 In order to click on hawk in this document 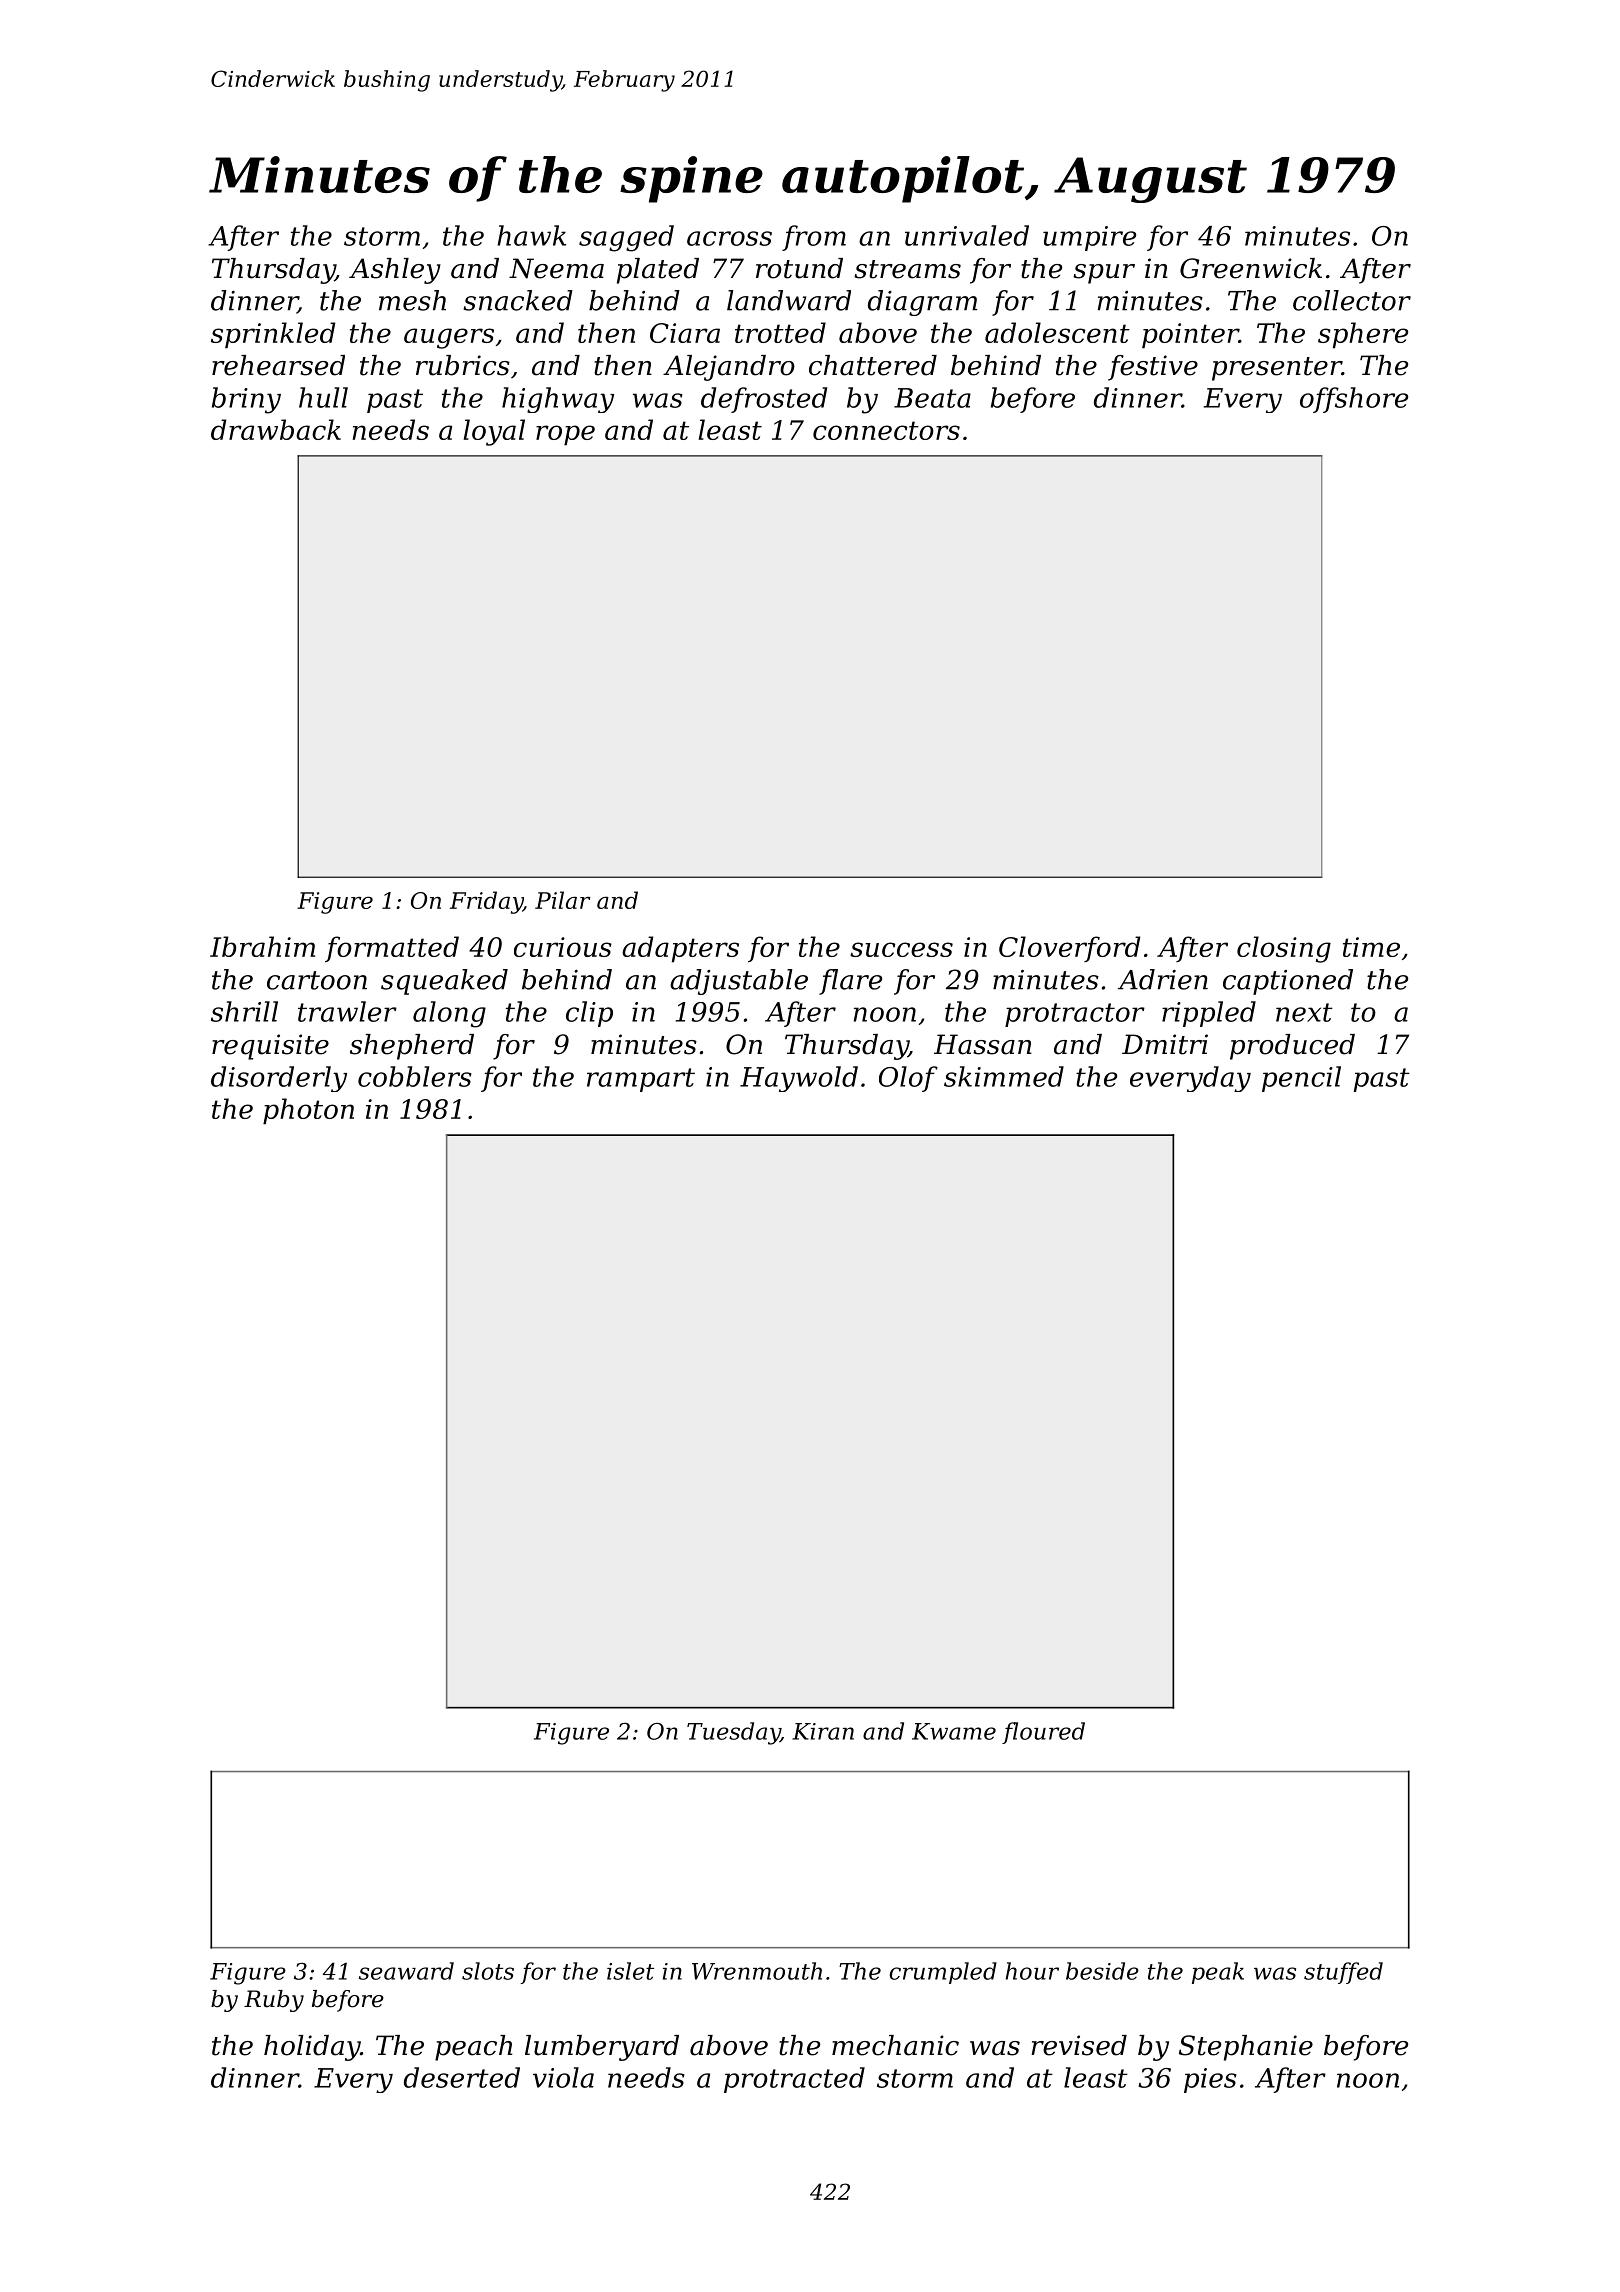, I will do `click(531, 235)`.
